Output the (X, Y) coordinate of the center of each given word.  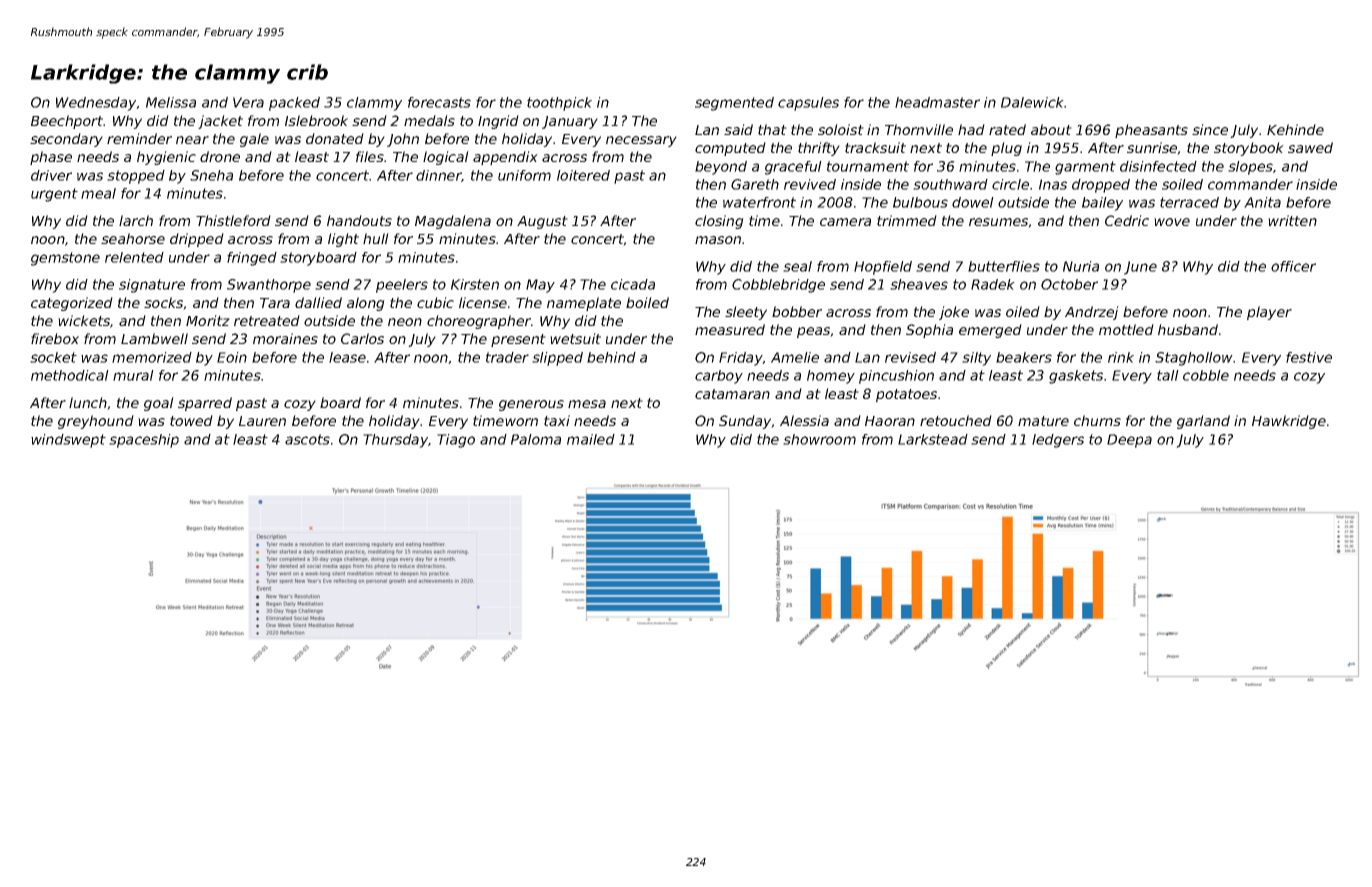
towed (191, 420)
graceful (793, 168)
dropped (1101, 186)
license (483, 302)
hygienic (166, 158)
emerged (990, 331)
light (343, 240)
